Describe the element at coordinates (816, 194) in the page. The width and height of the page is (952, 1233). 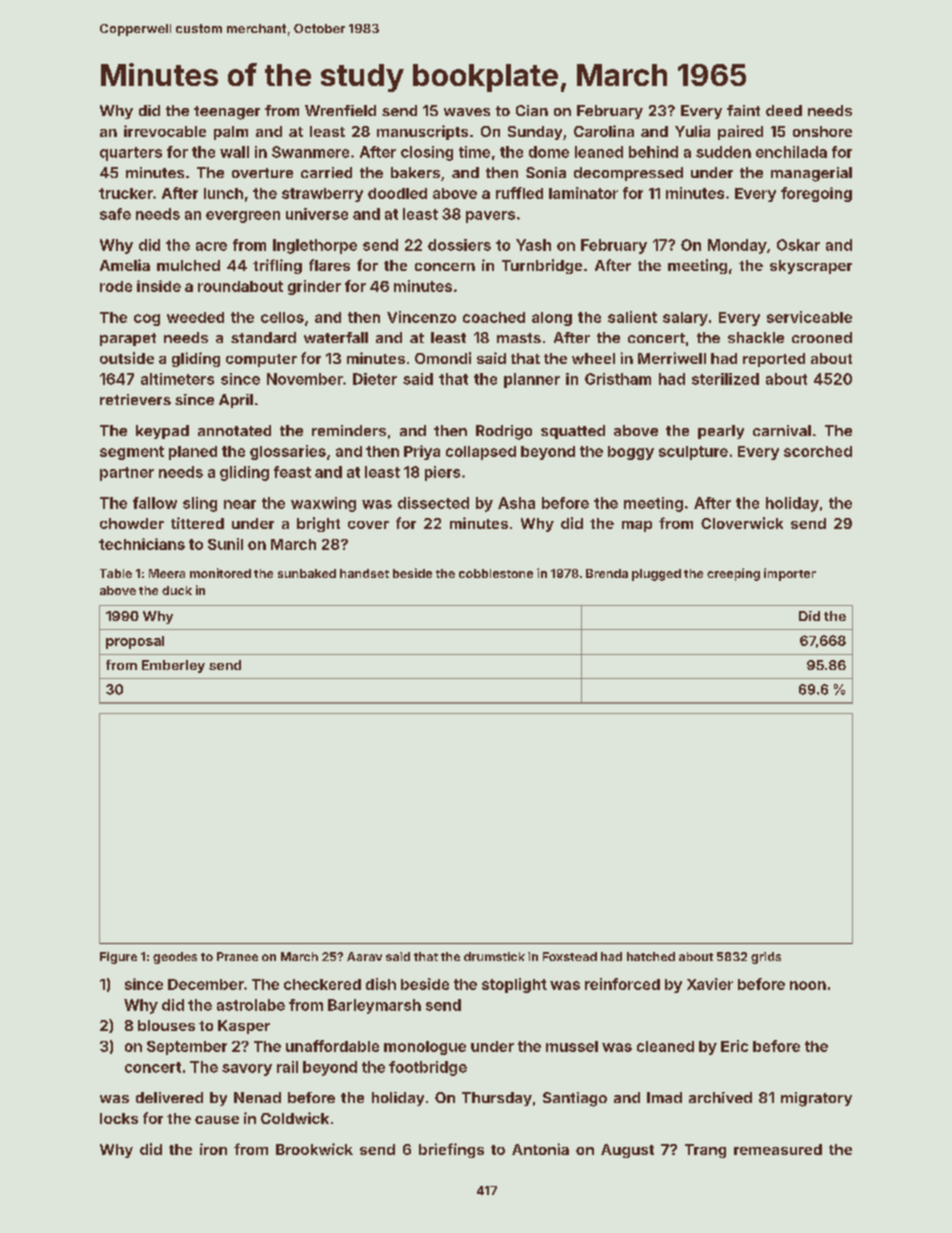
I see `foregoing` at that location.
